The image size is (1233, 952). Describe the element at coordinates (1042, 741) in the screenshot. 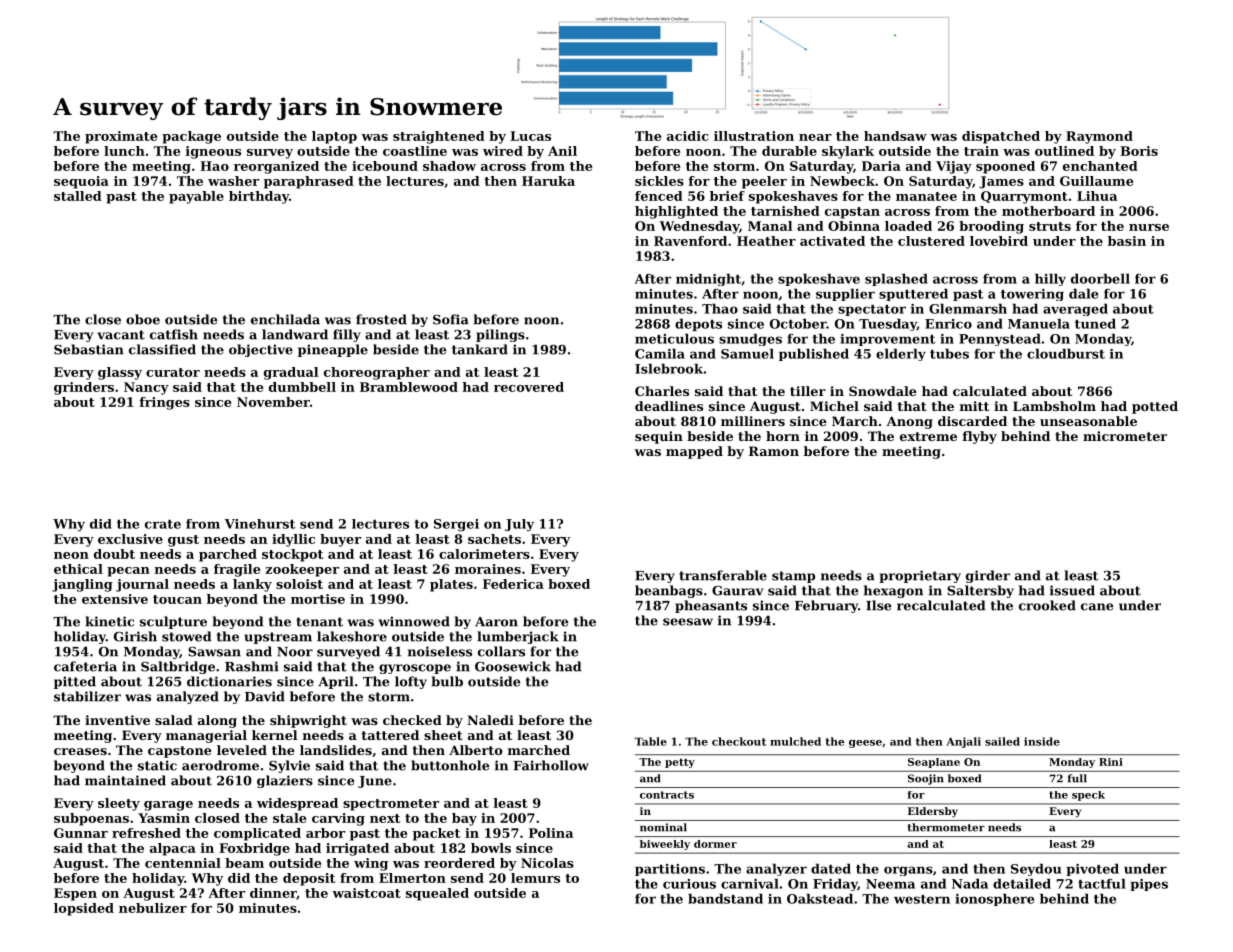

I see `inside` at that location.
